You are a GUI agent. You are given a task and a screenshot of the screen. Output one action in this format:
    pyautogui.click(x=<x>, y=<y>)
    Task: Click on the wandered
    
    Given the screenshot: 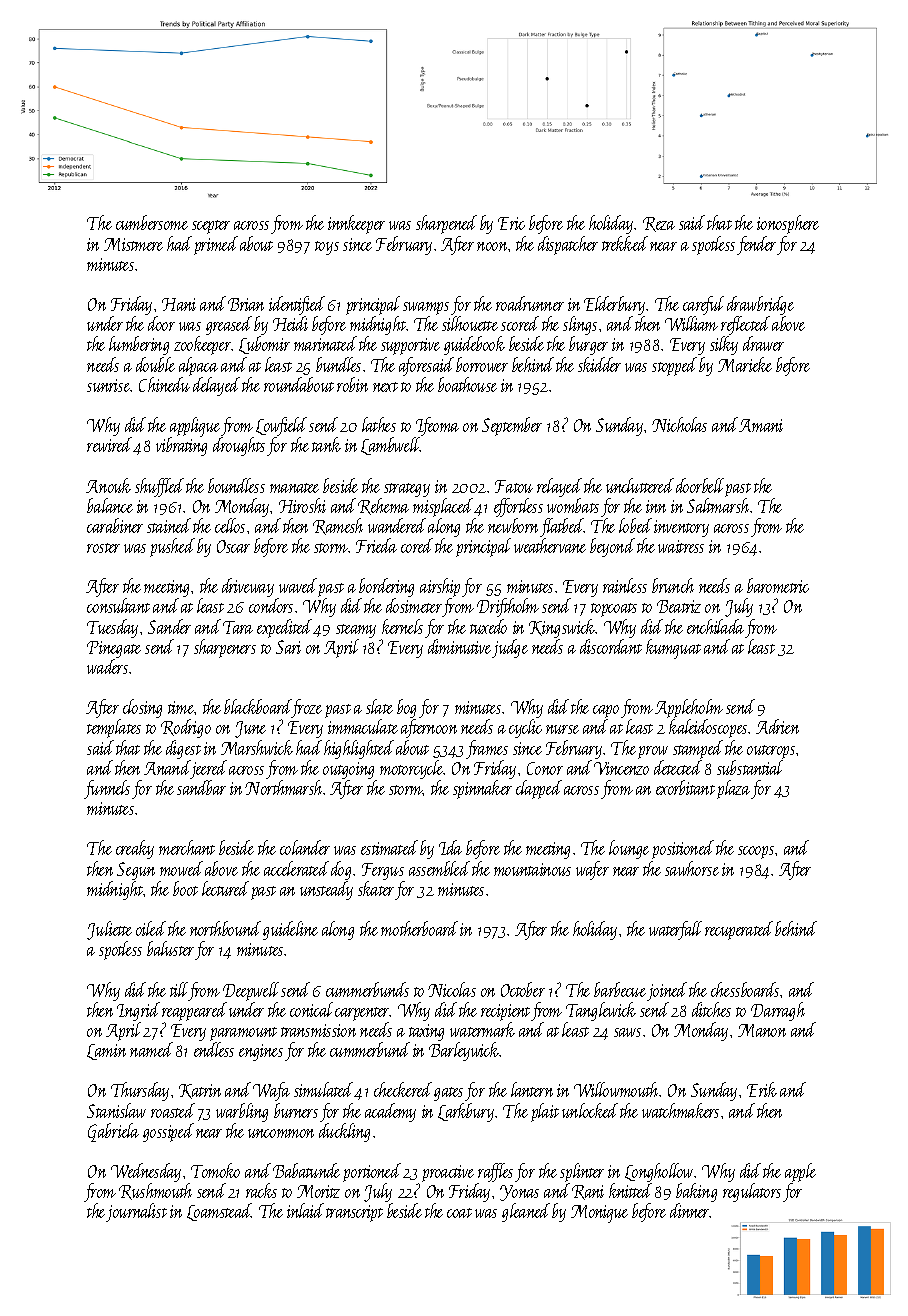 What is the action you would take?
    pyautogui.click(x=397, y=525)
